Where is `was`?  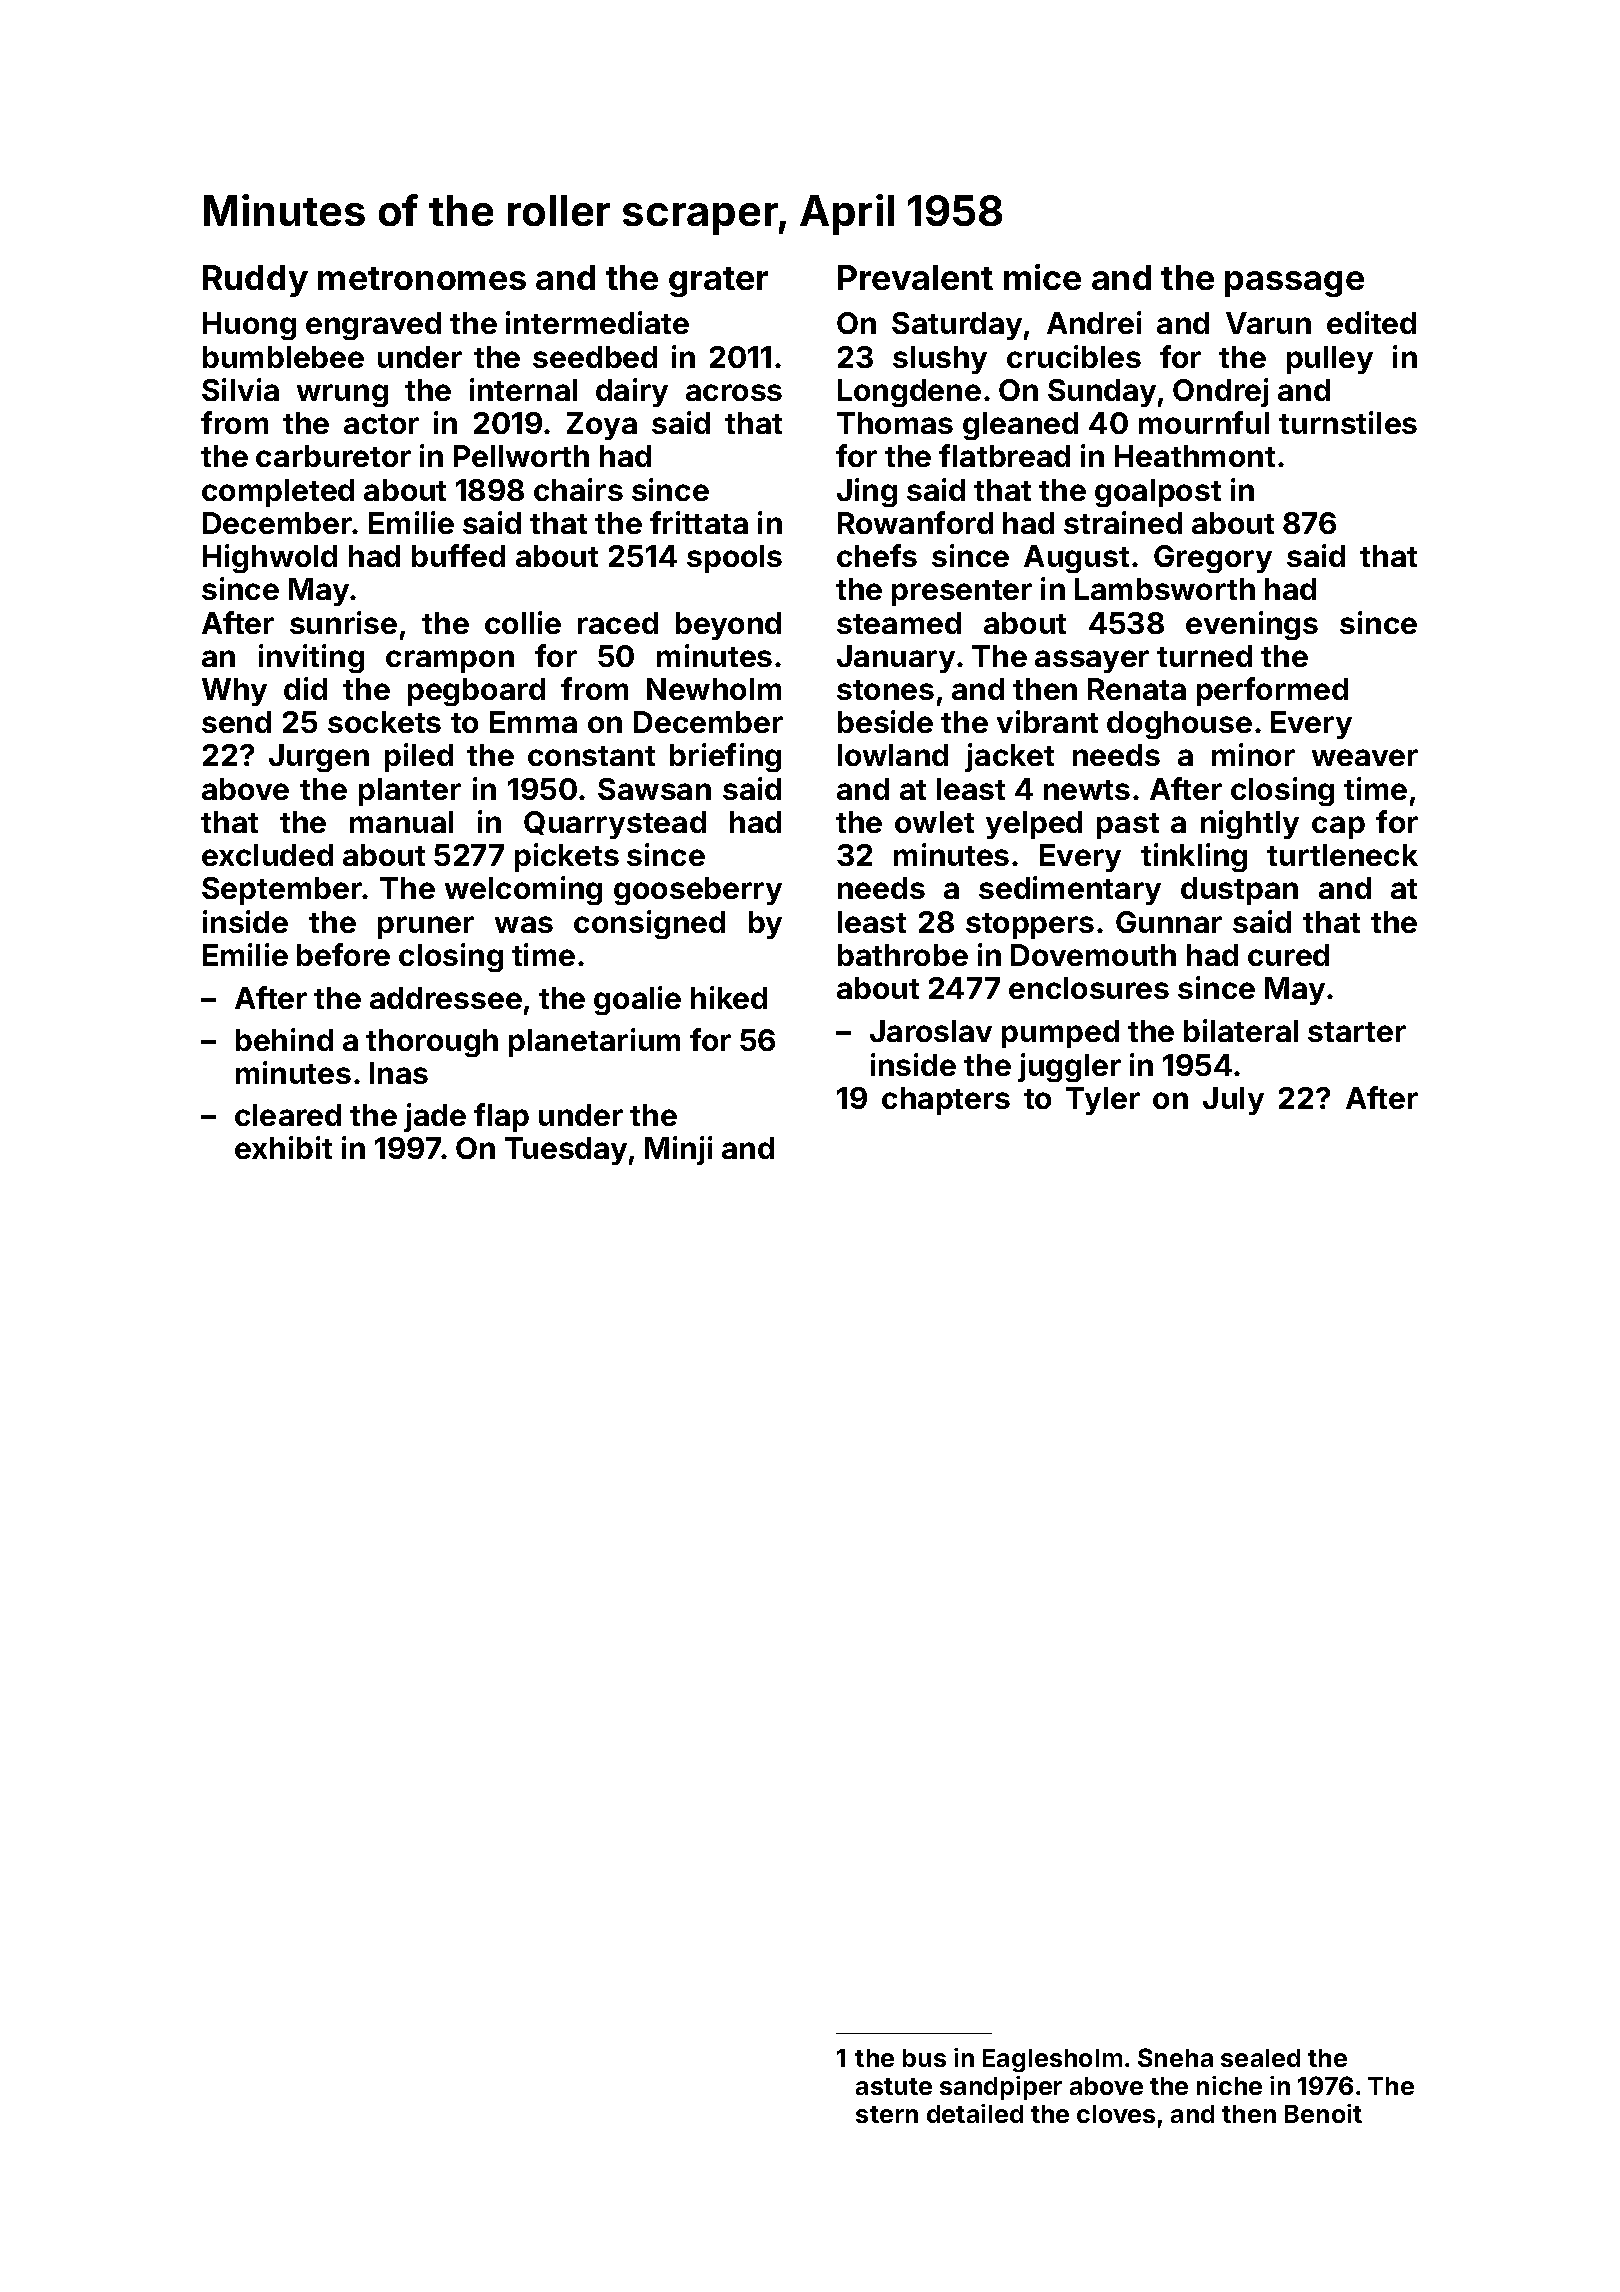
was is located at coordinates (524, 924).
